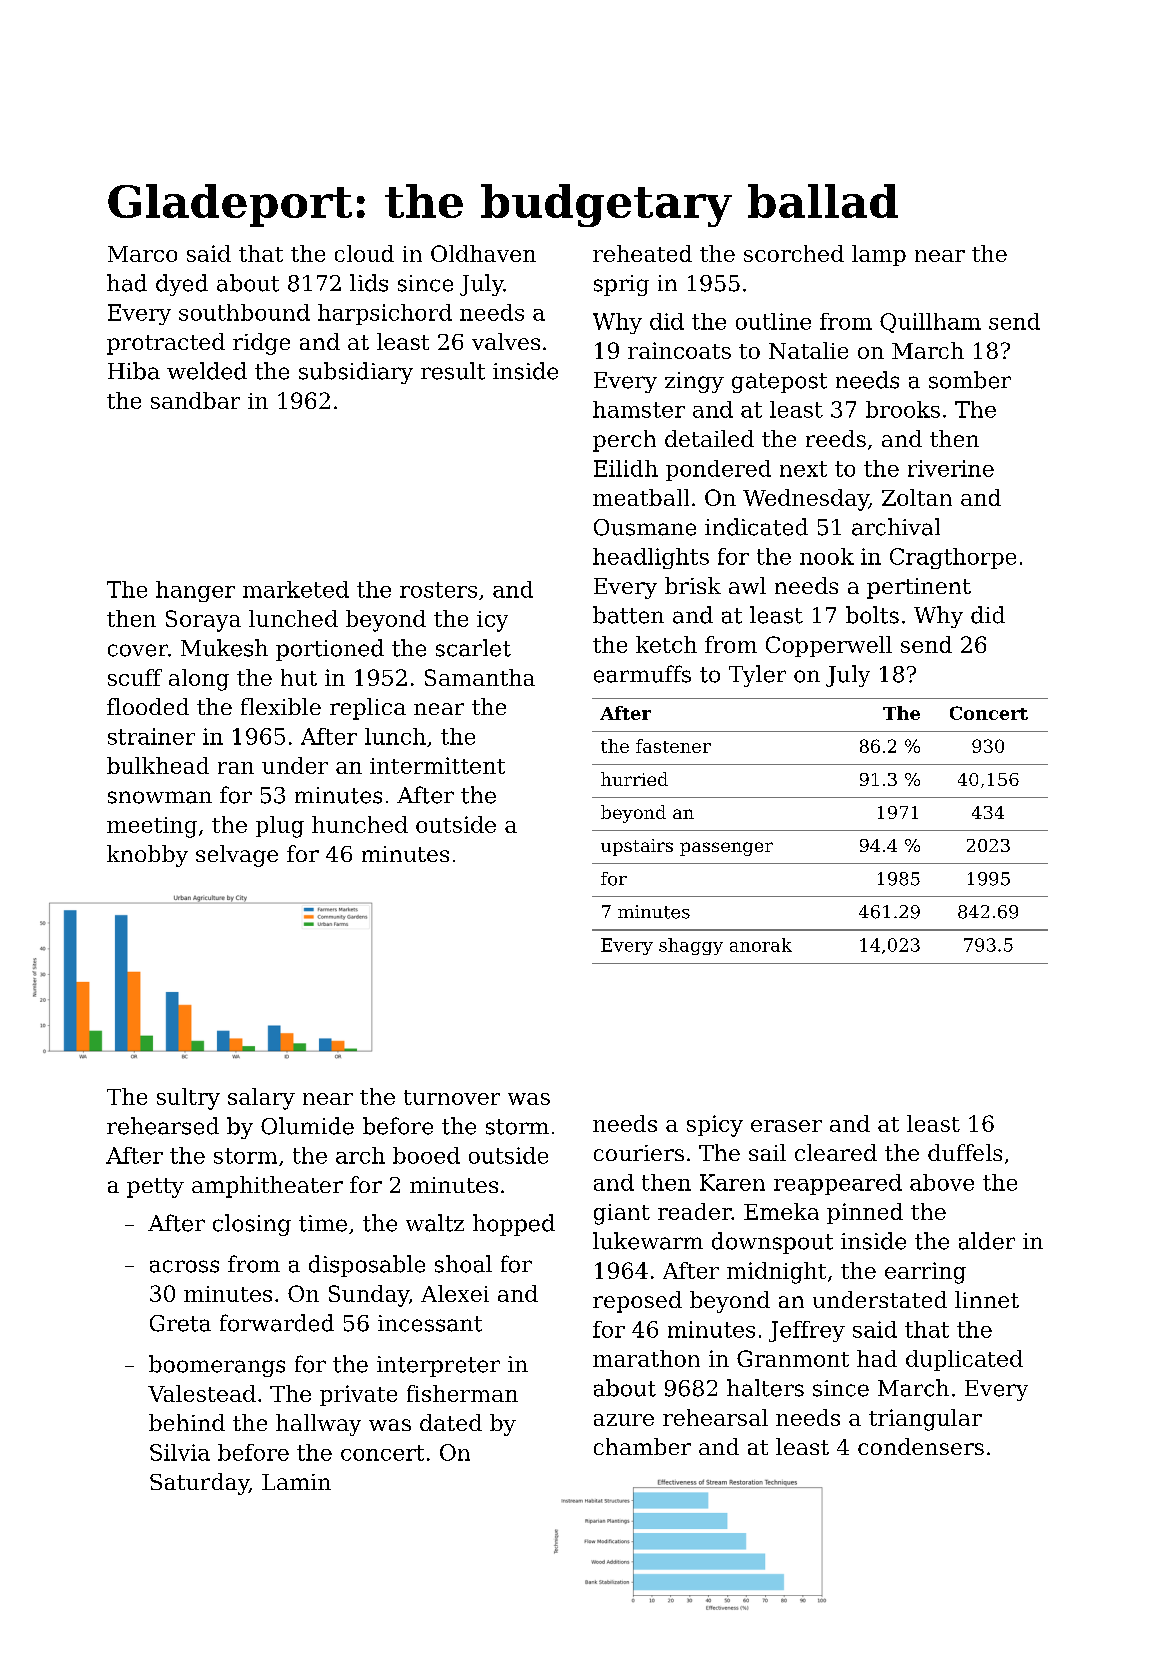 The width and height of the page is (1154, 1671). I want to click on reheated, so click(642, 253).
